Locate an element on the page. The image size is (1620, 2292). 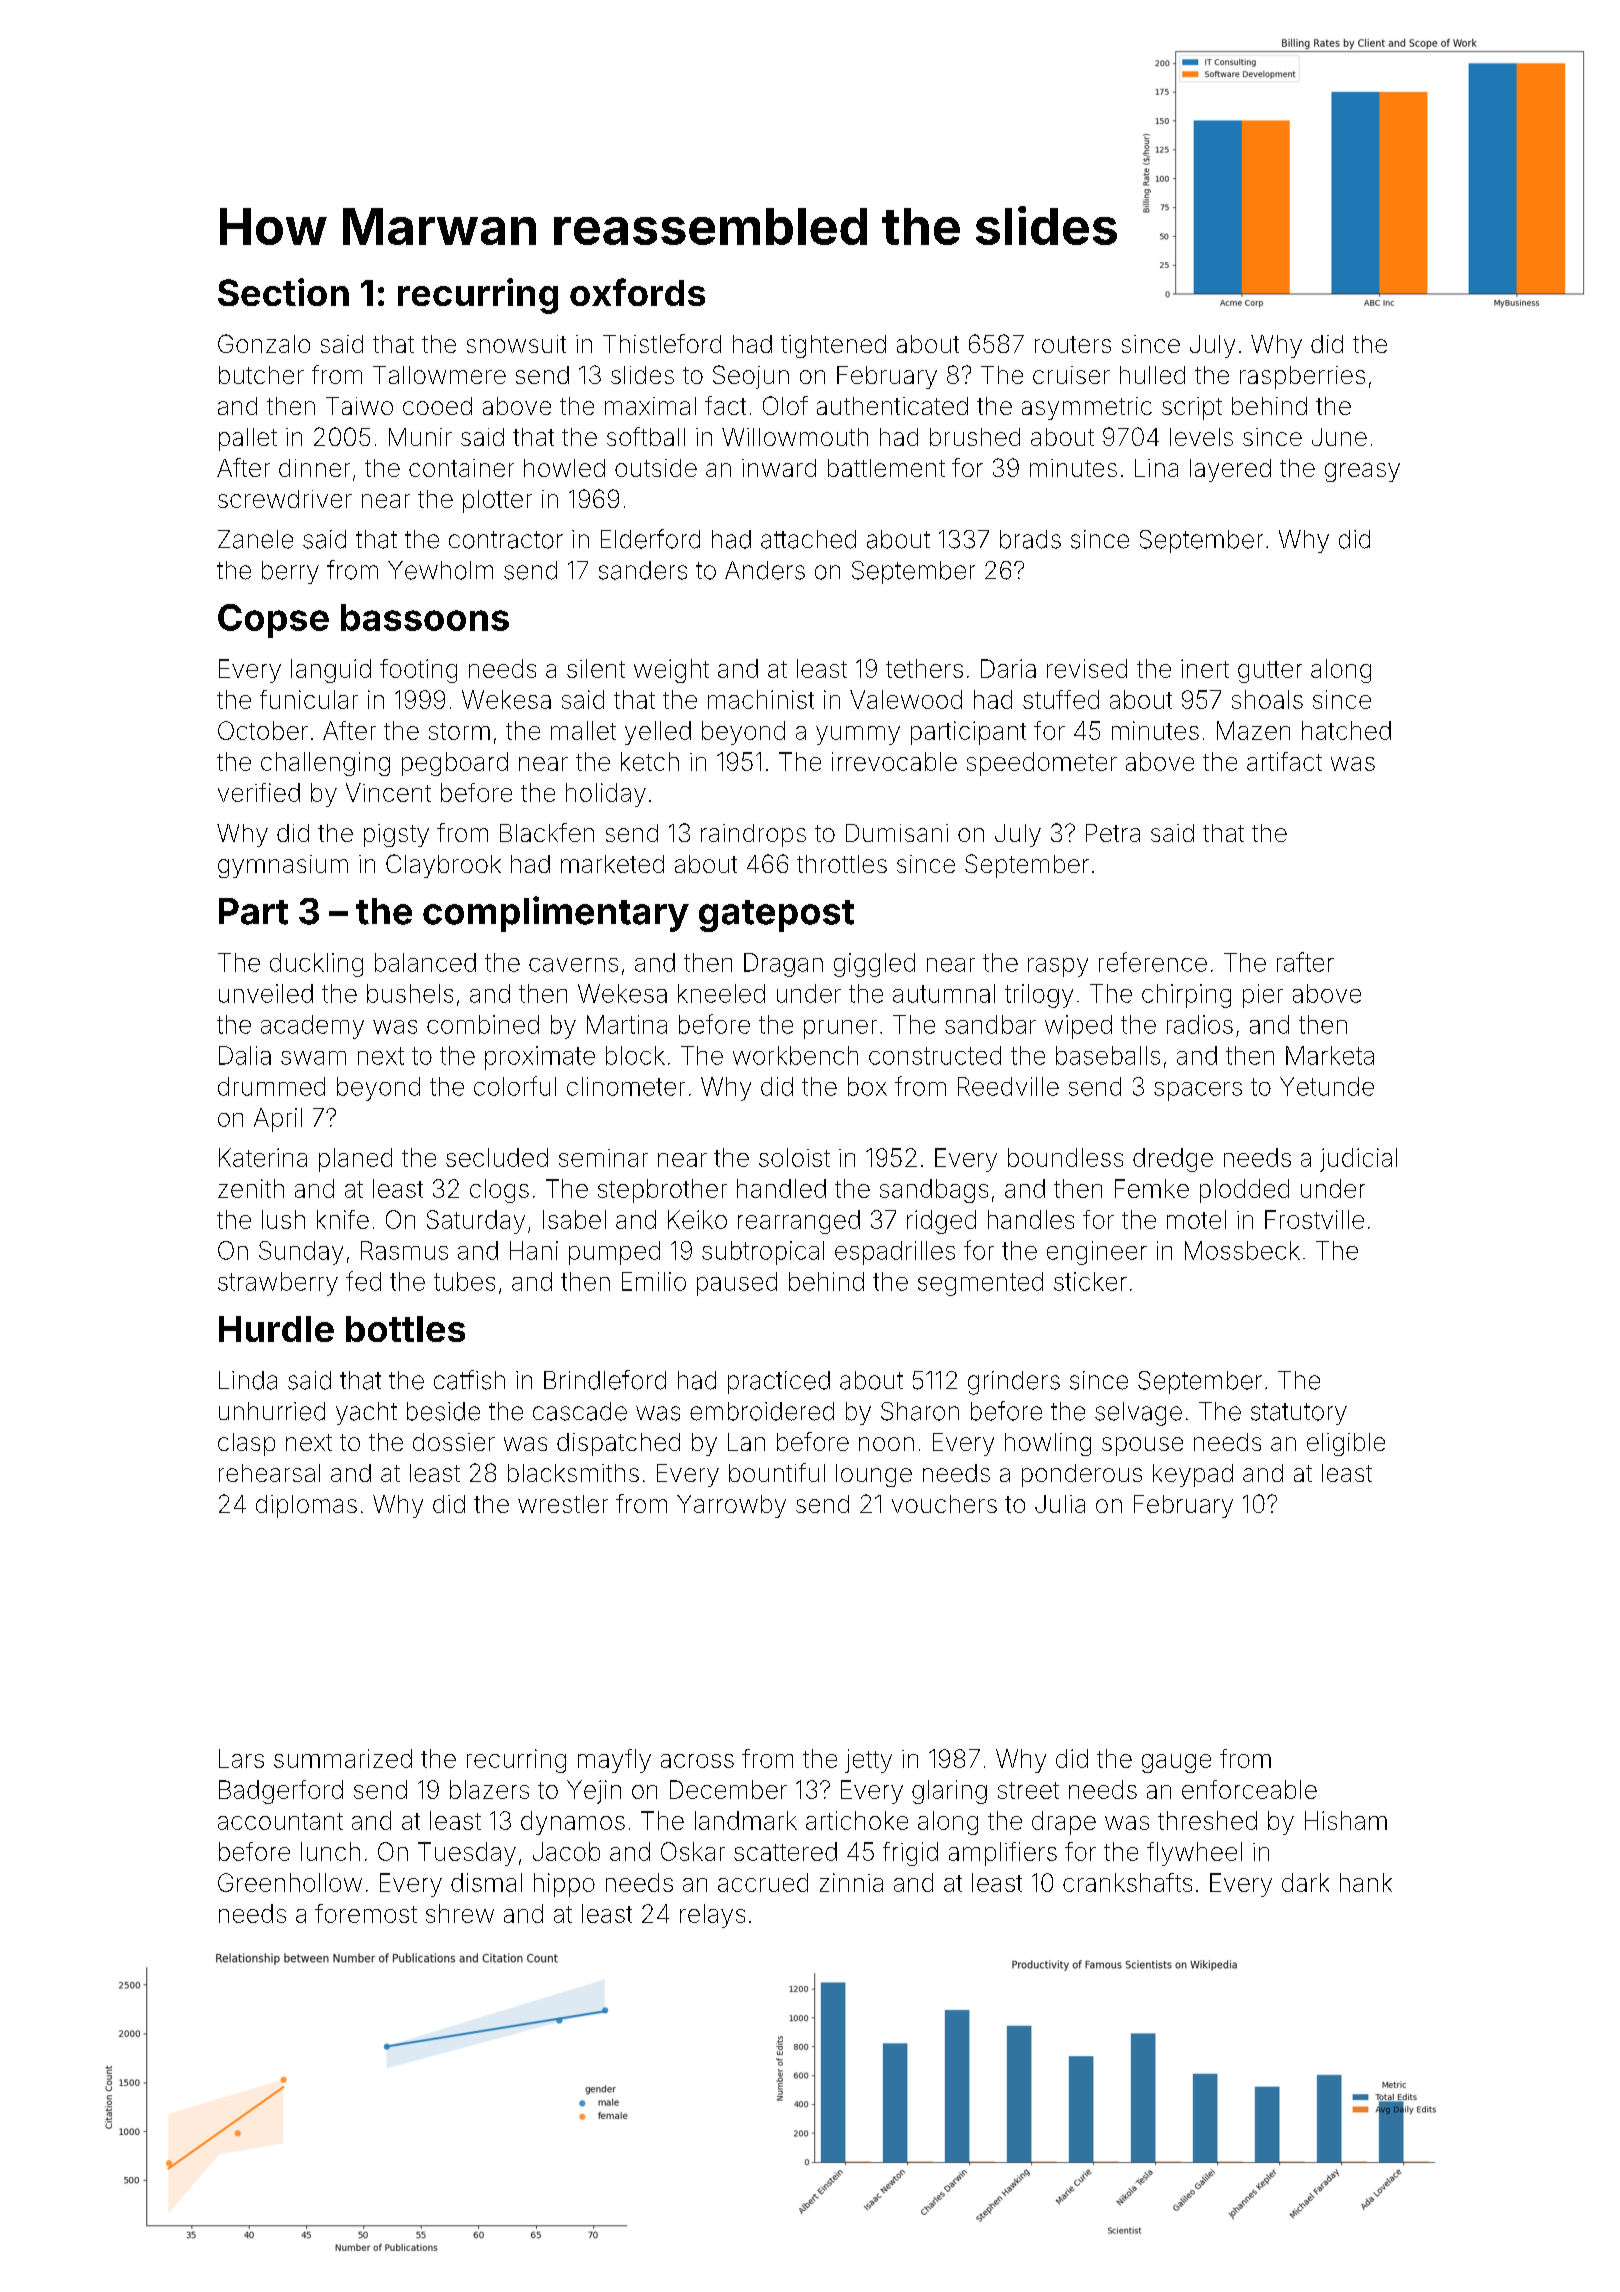
summarized is located at coordinates (343, 1758).
